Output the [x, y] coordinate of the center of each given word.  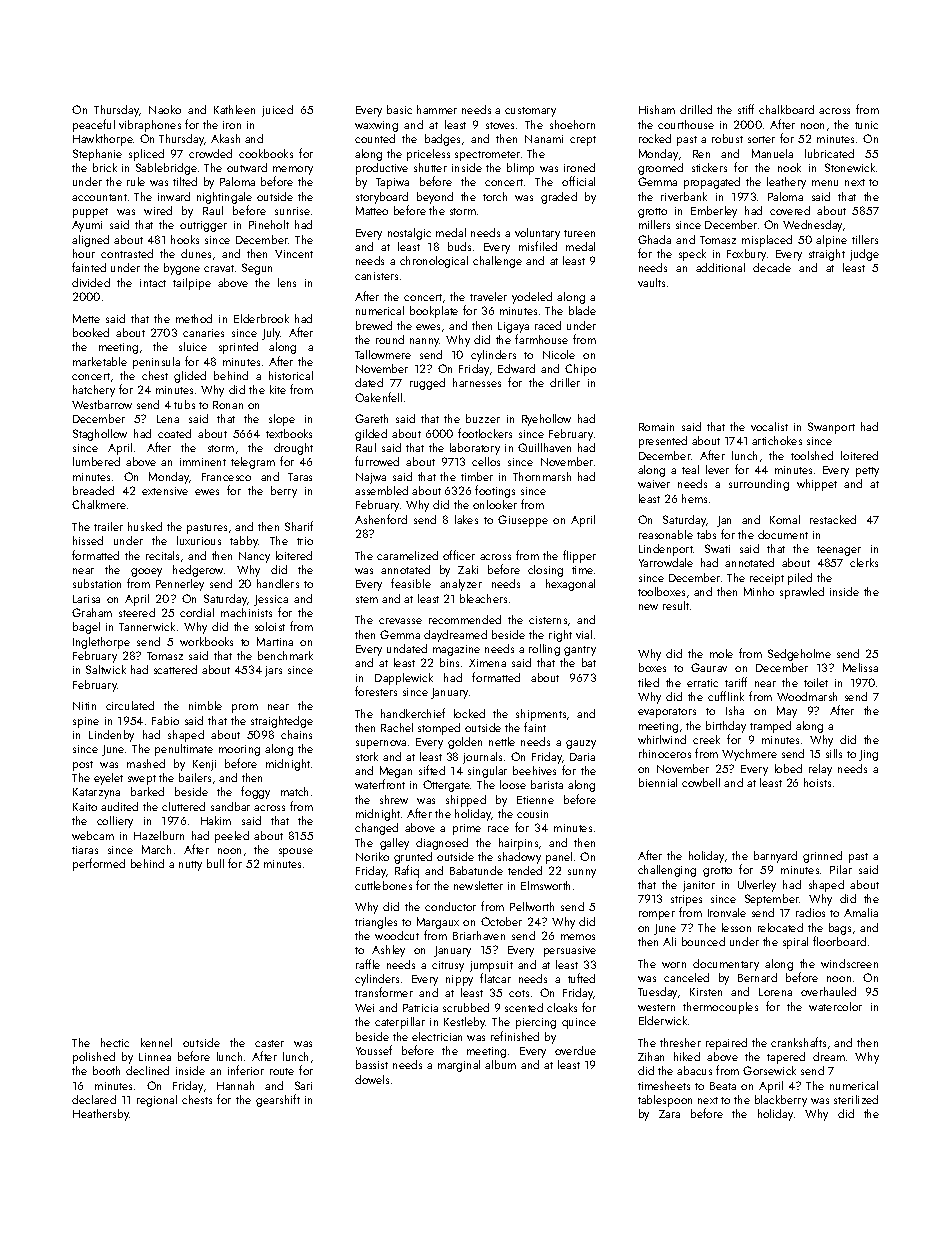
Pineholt [269, 224]
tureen [579, 233]
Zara [669, 1114]
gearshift [278, 1100]
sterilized [856, 1099]
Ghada [654, 239]
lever [717, 469]
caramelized [407, 555]
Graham [92, 612]
